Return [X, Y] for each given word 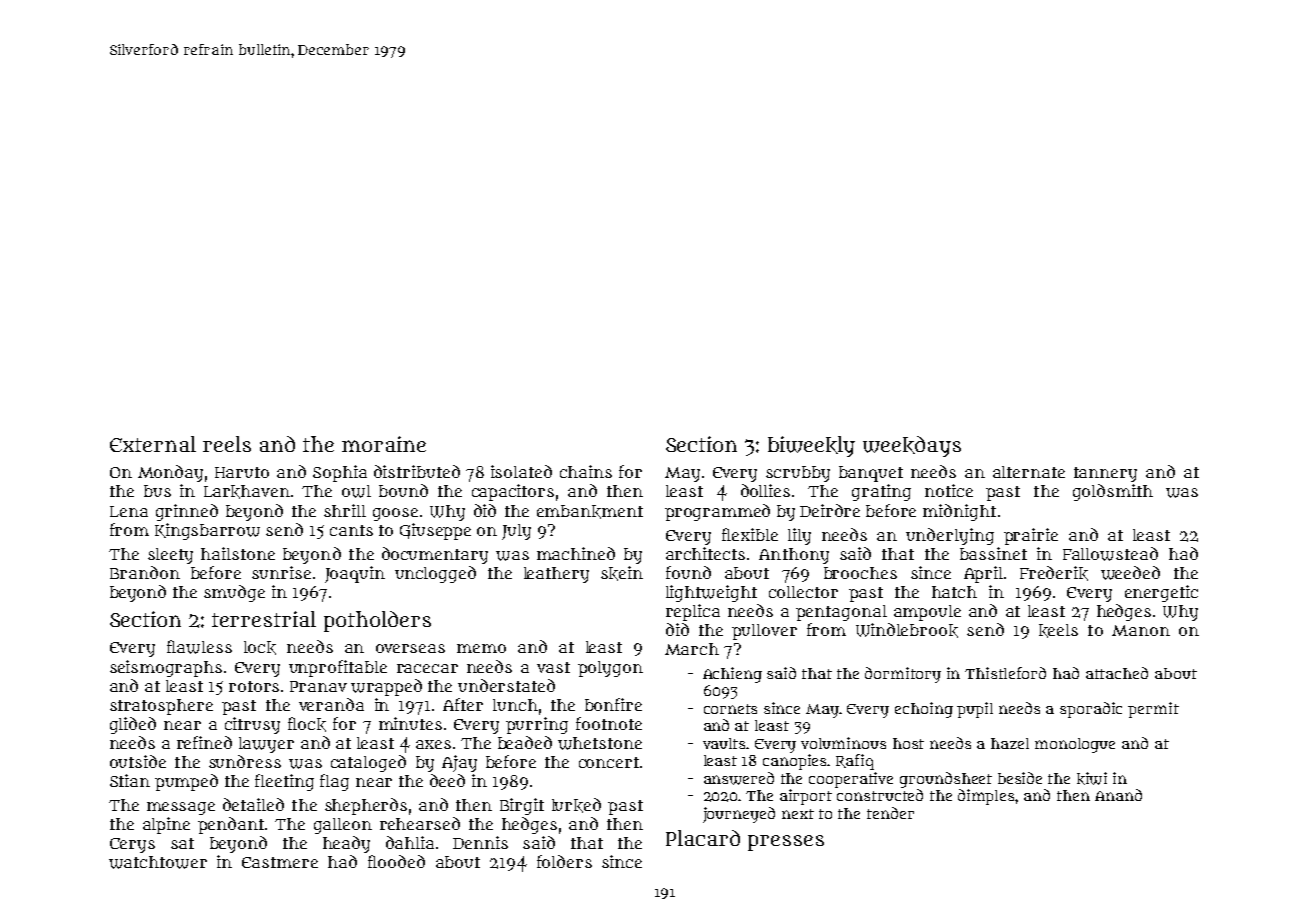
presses [786, 843]
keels [1058, 631]
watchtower [158, 862]
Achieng [732, 675]
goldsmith [1113, 492]
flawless [199, 647]
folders [564, 861]
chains [586, 471]
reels [227, 444]
